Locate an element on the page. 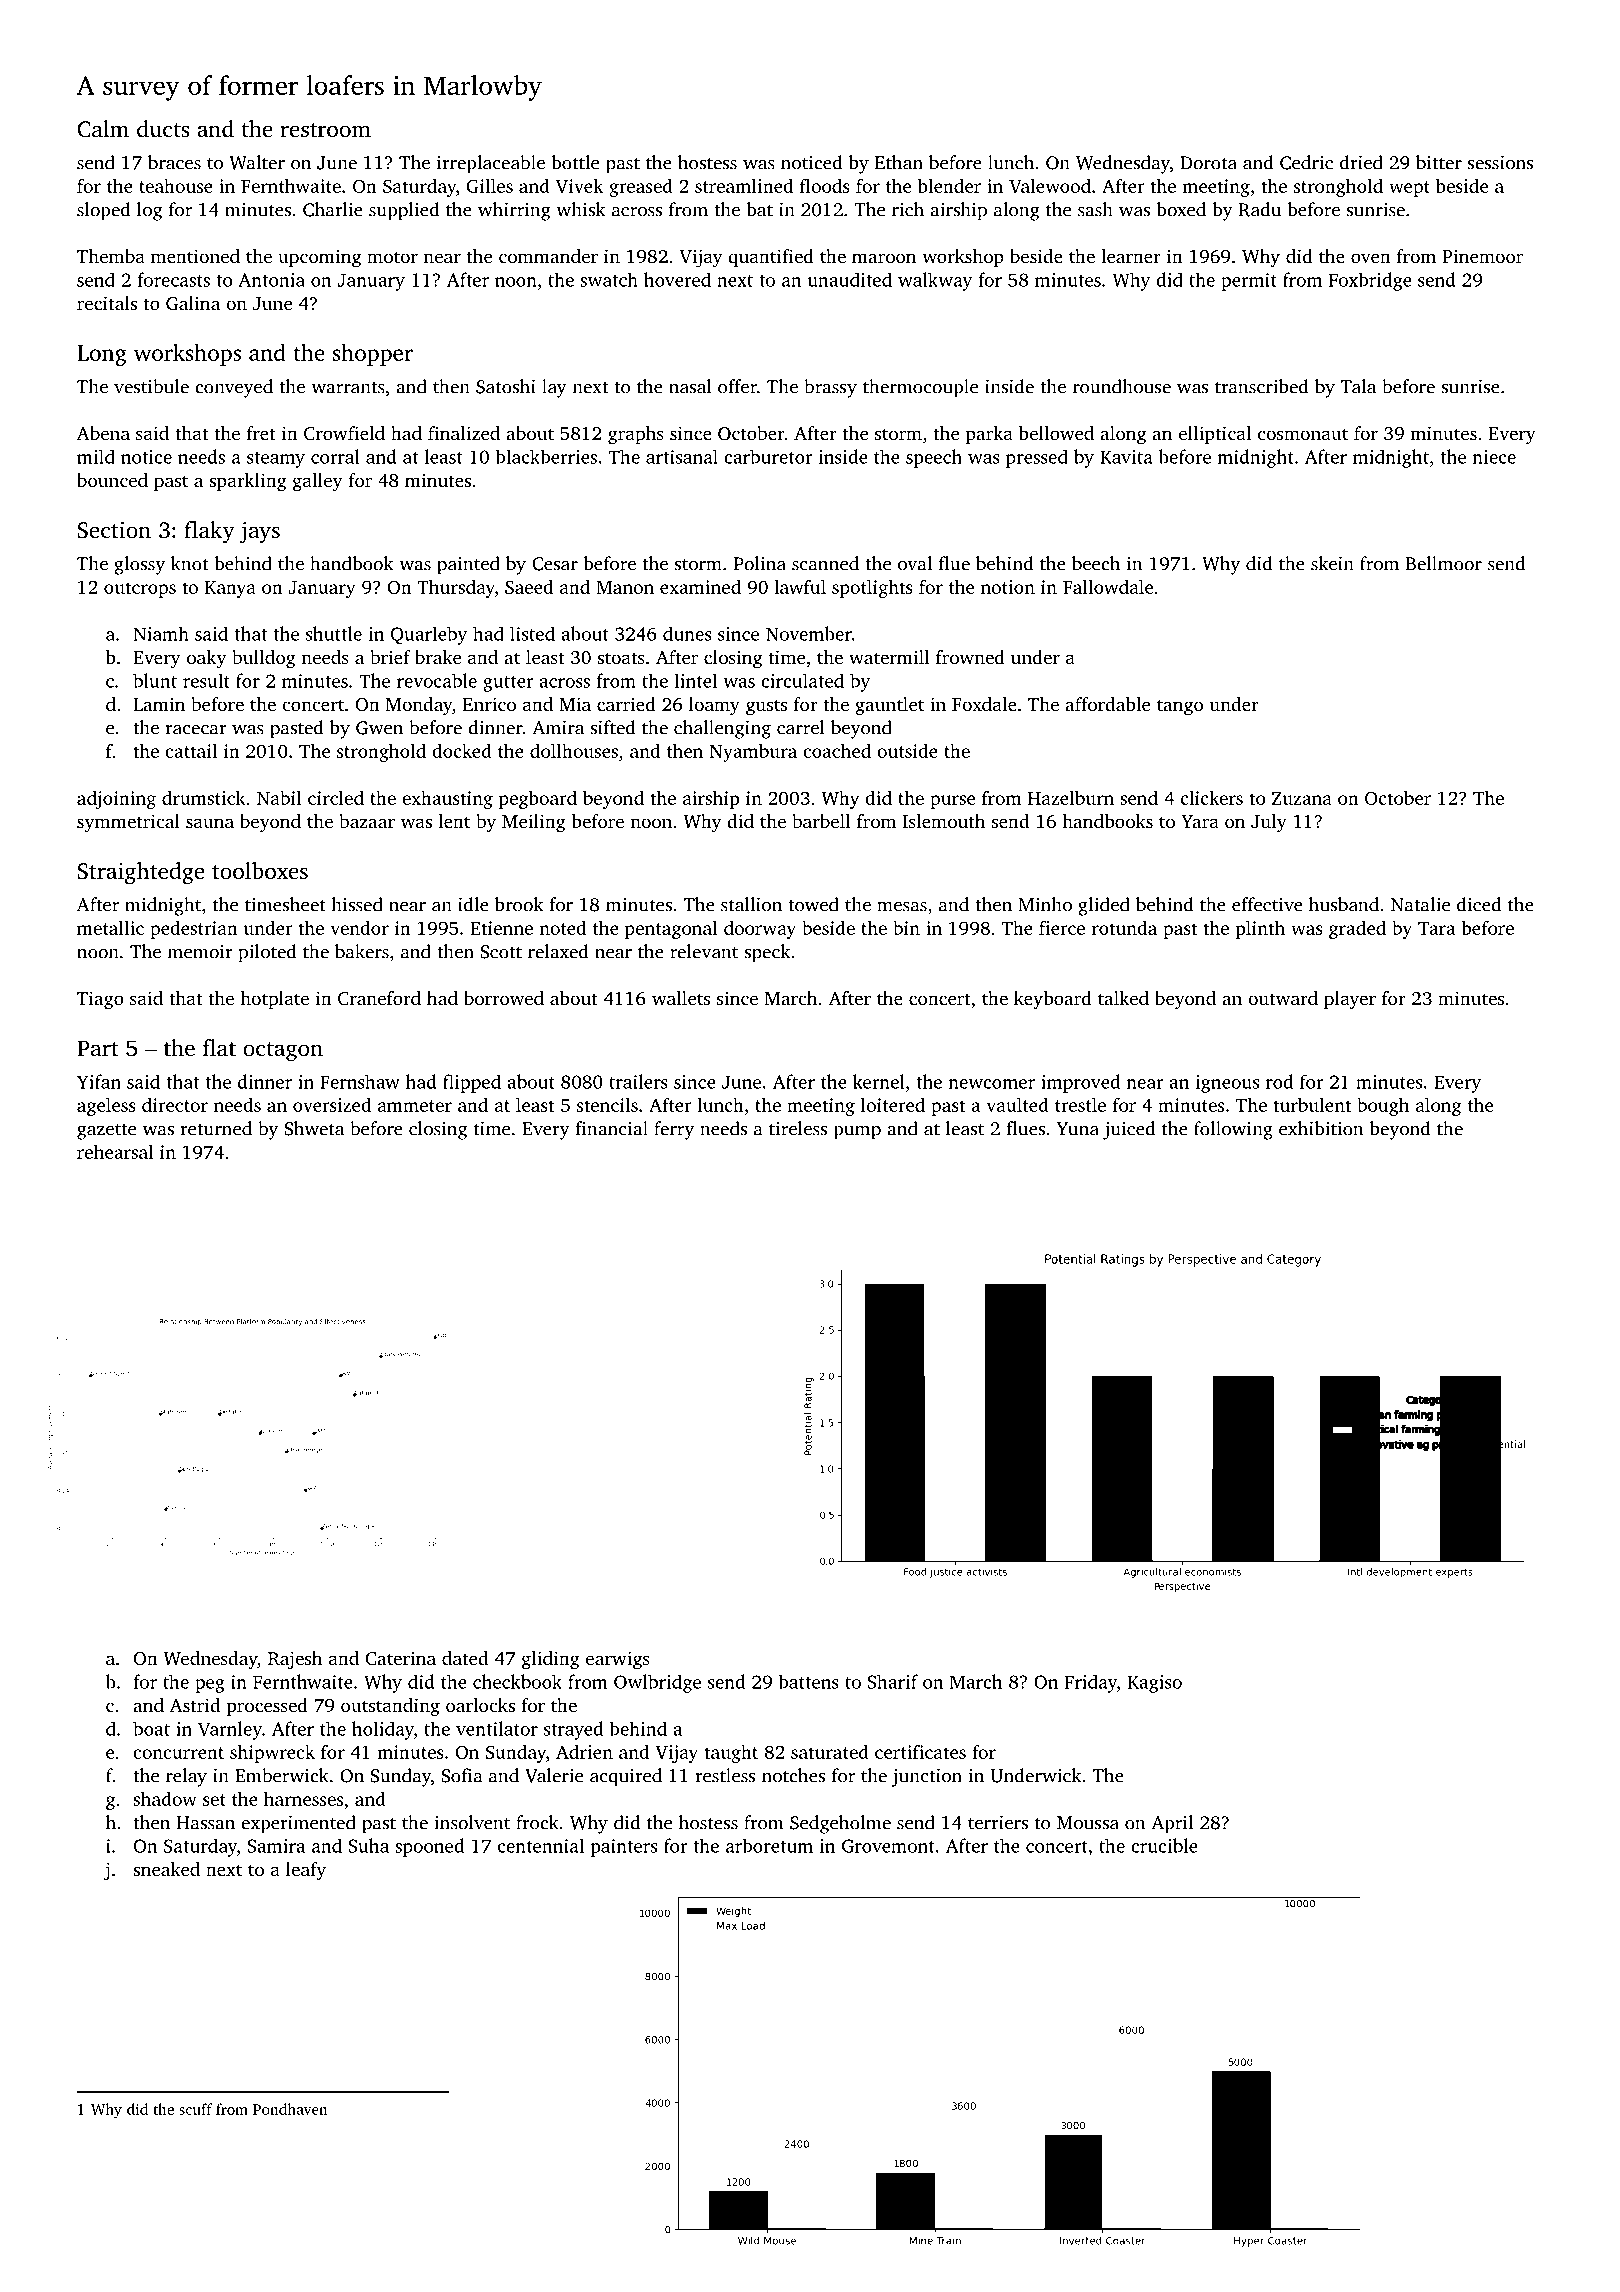 Image resolution: width=1620 pixels, height=2292 pixels. flat is located at coordinates (219, 1047).
